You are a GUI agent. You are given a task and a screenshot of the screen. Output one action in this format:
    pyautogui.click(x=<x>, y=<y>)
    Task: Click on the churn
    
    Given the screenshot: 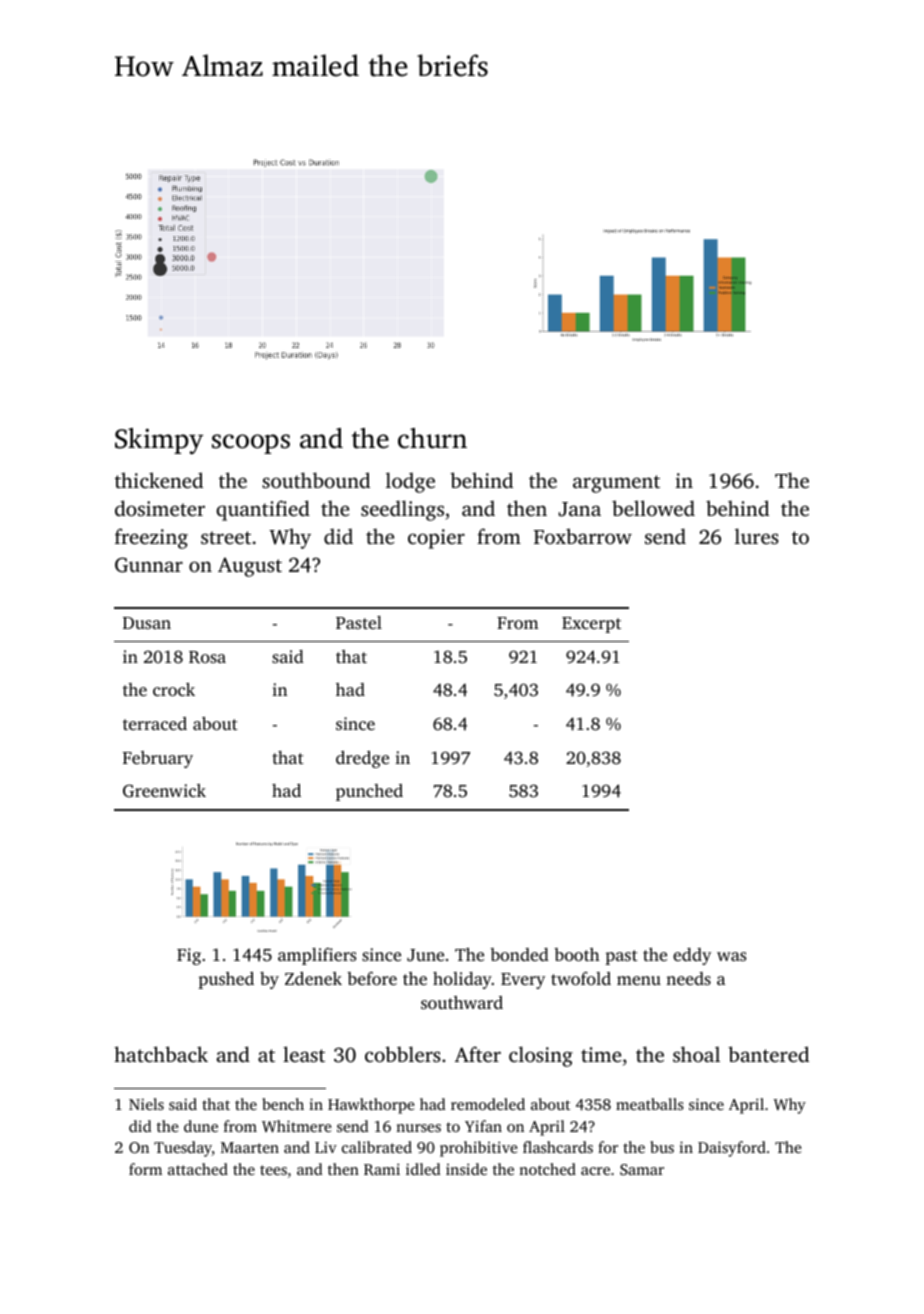 What is the action you would take?
    pyautogui.click(x=432, y=438)
